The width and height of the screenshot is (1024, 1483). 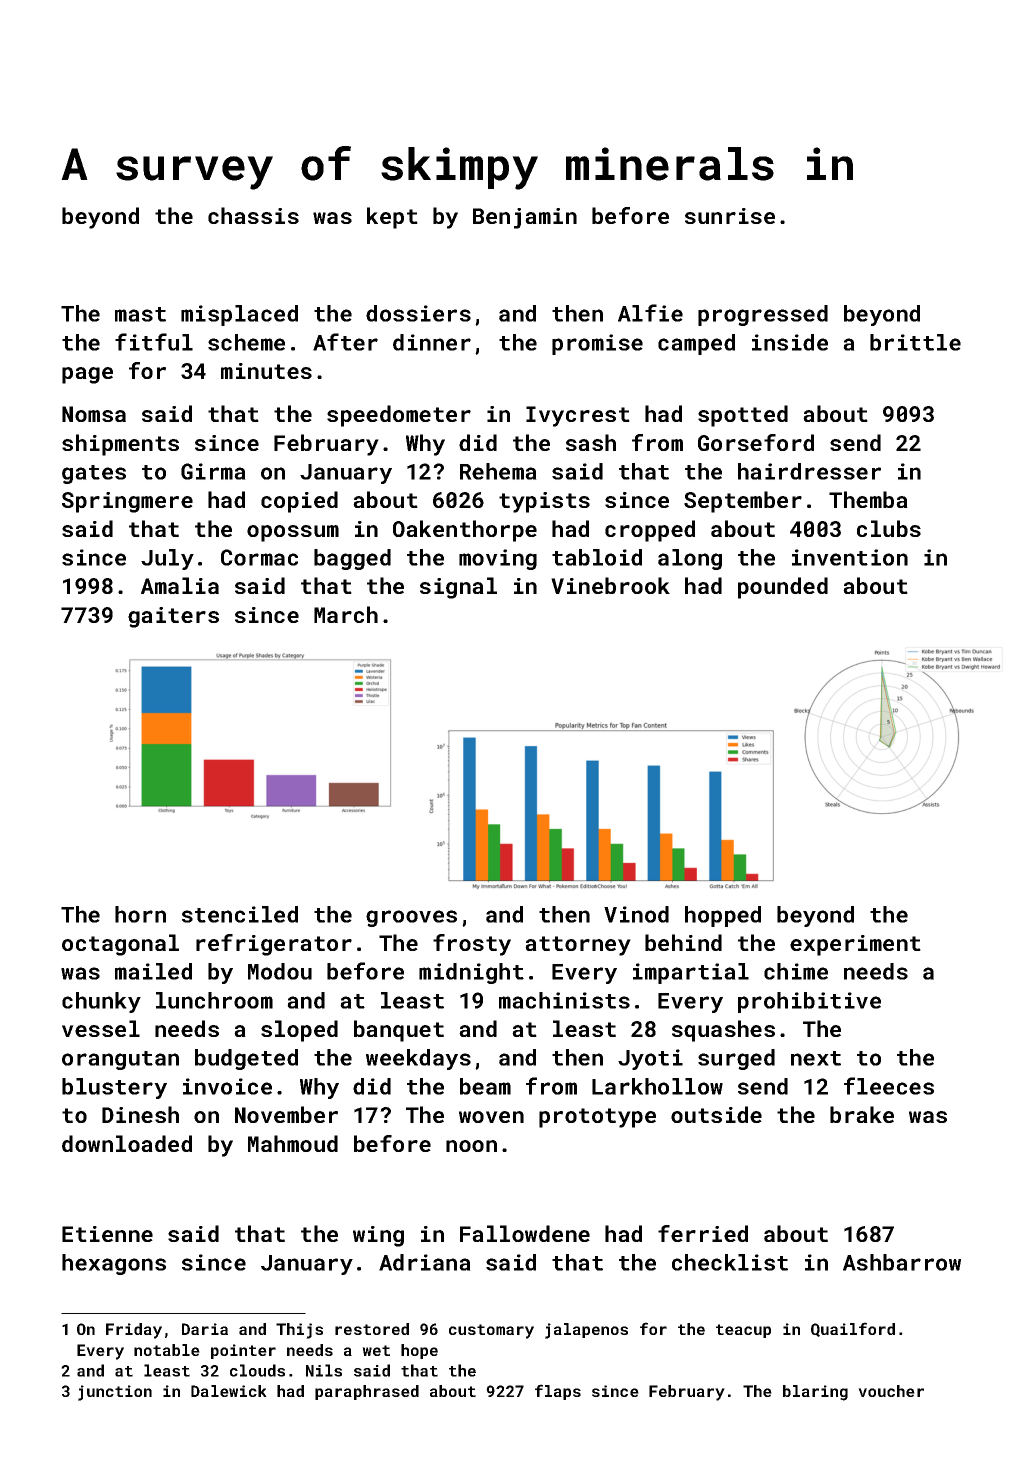 What do you see at coordinates (525, 218) in the screenshot?
I see `Benjamin` at bounding box center [525, 218].
